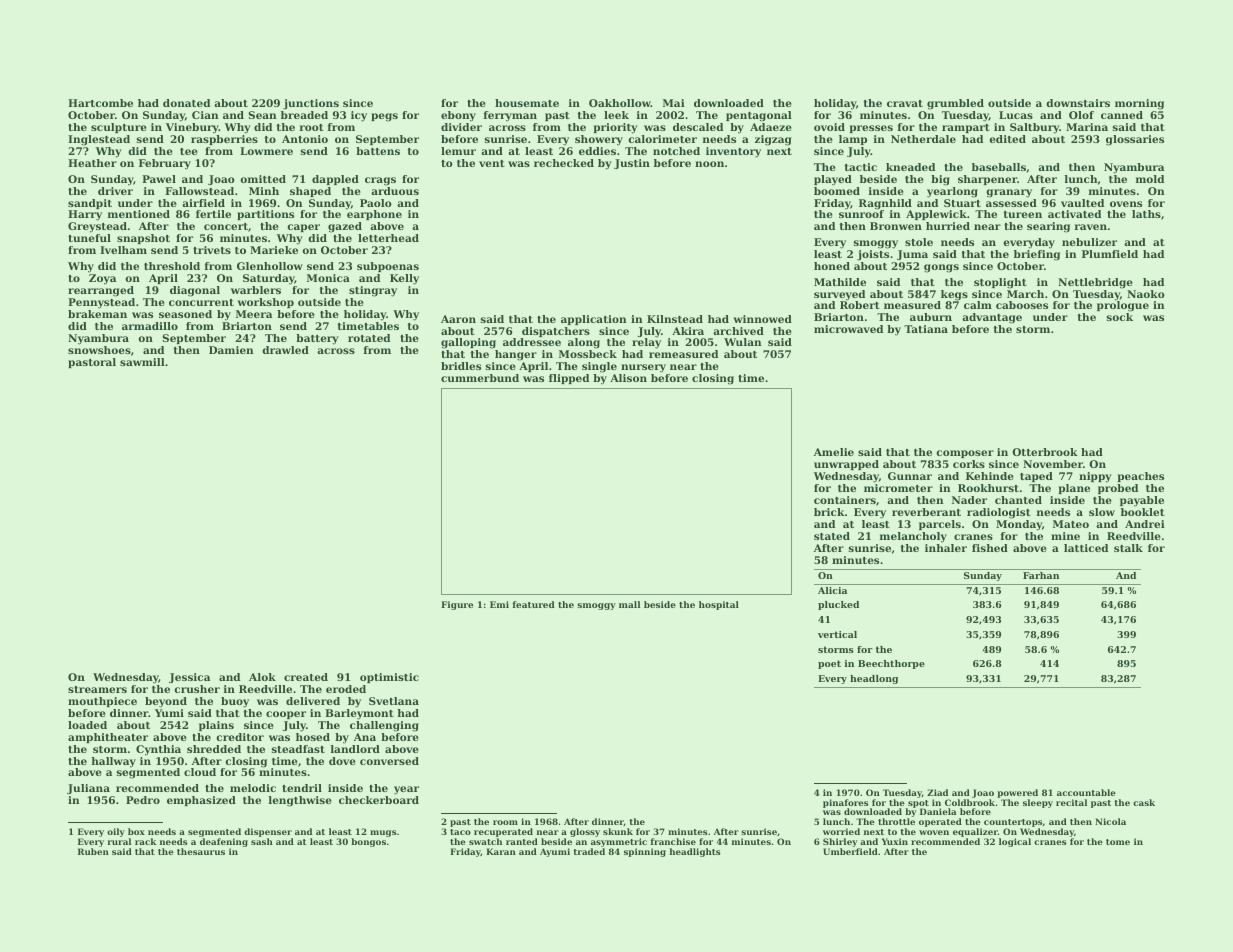  Describe the element at coordinates (620, 103) in the page. I see `Oakhollow` at that location.
